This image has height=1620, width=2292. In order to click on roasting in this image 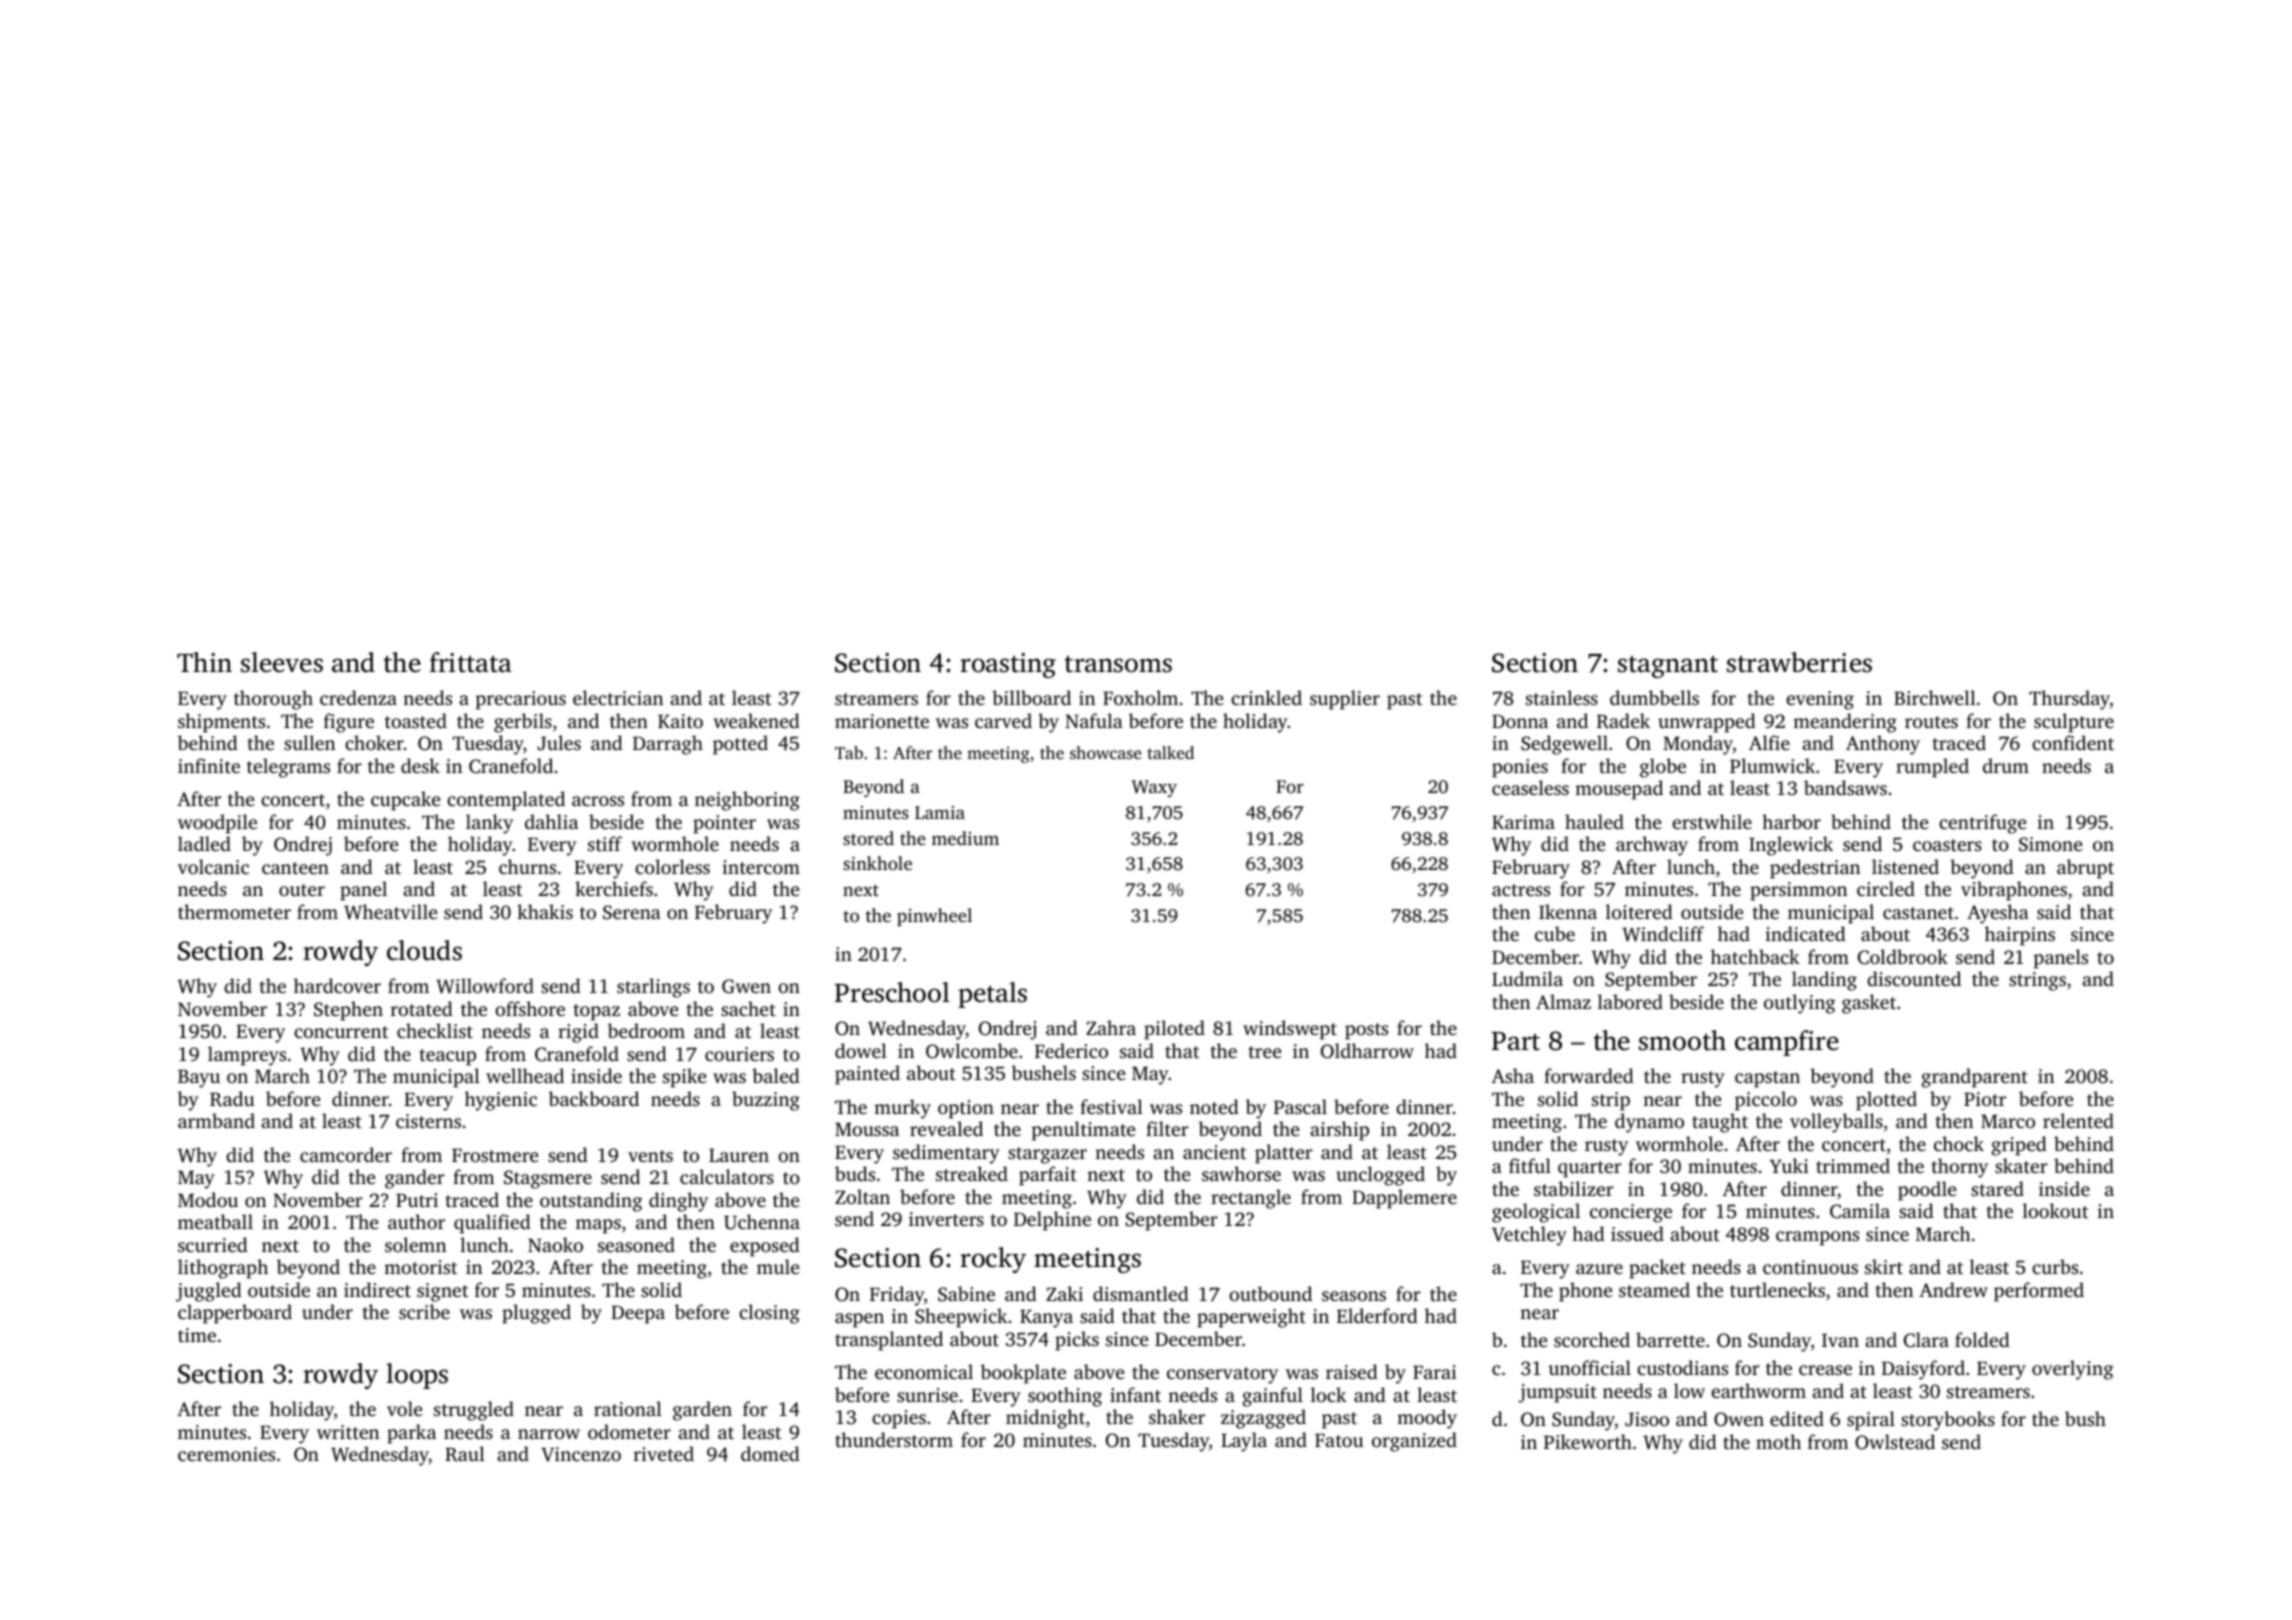, I will do `click(1008, 665)`.
